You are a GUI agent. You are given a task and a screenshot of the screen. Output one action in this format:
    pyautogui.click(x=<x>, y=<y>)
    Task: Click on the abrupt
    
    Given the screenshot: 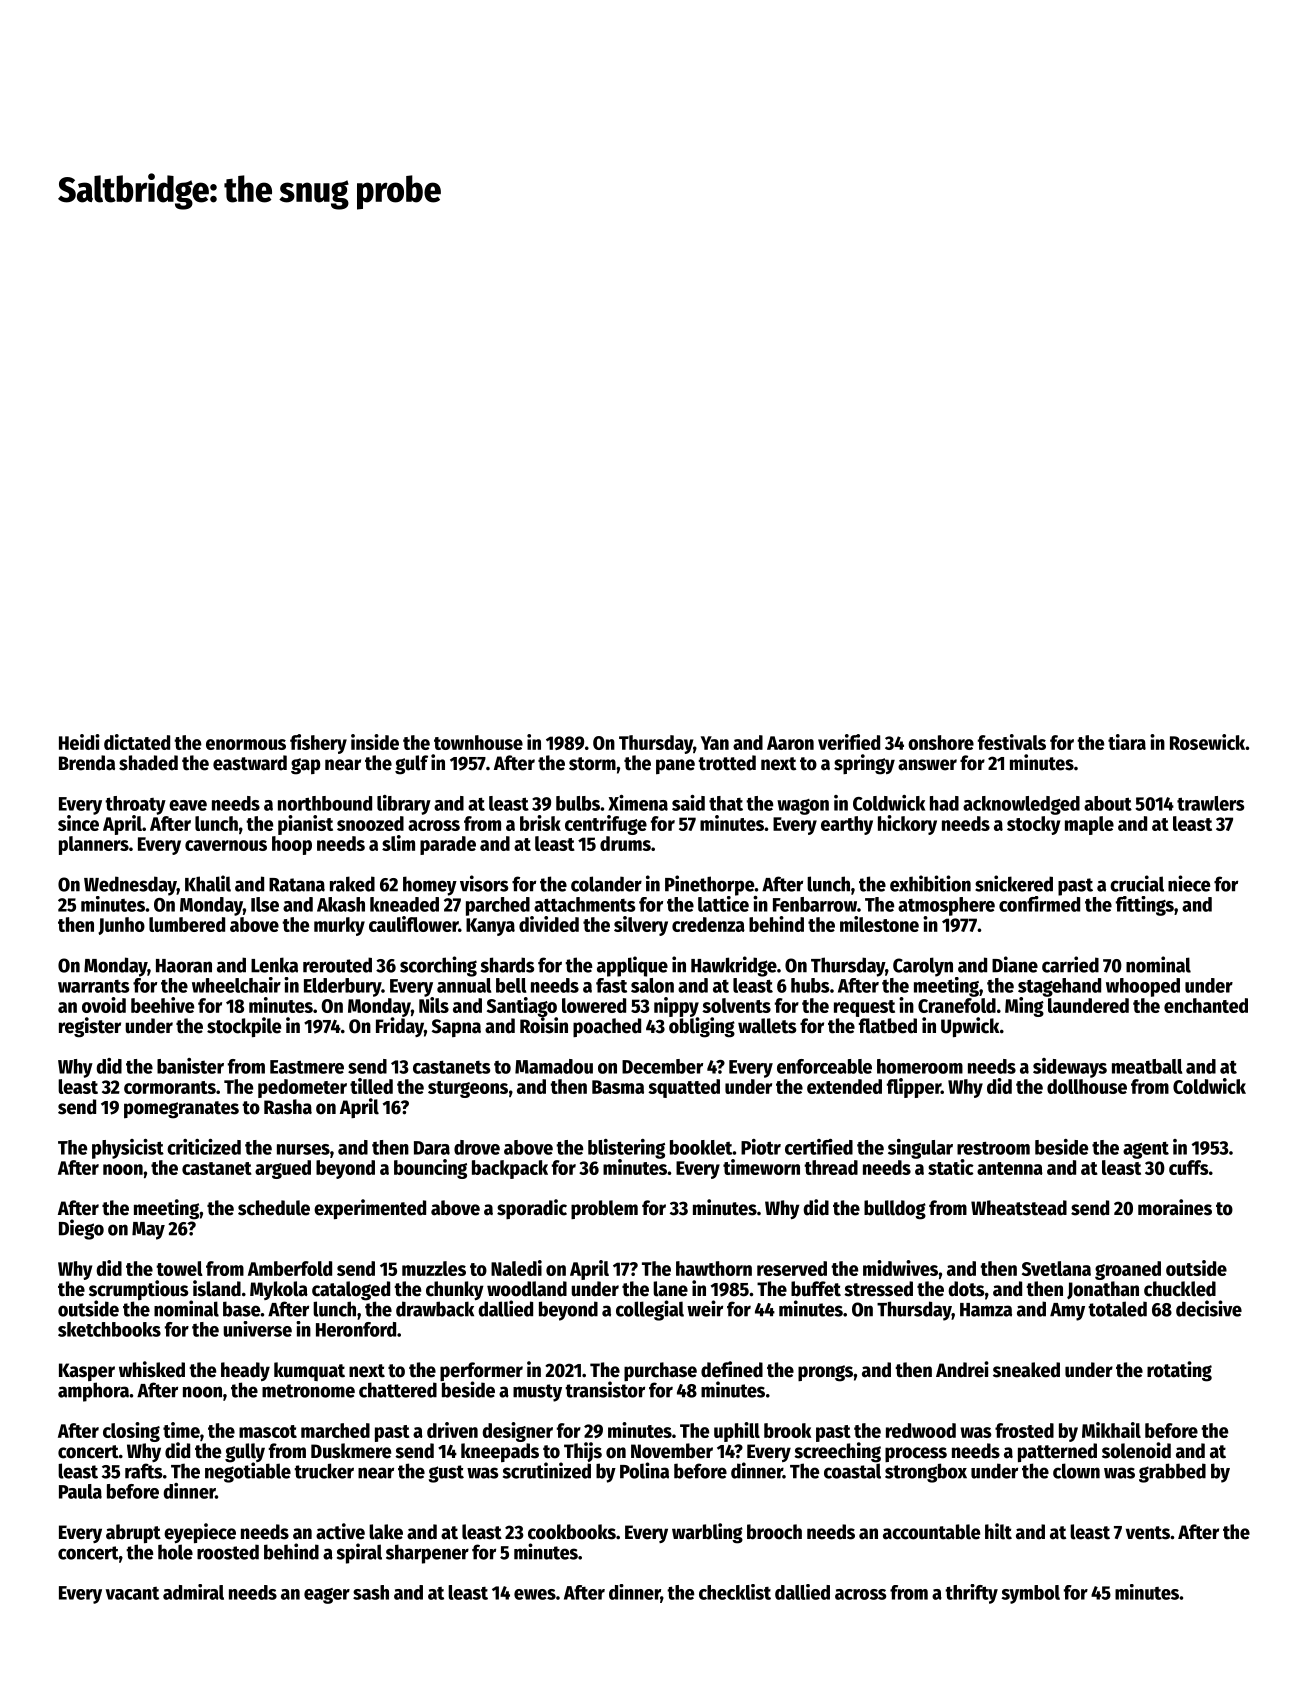 What is the action you would take?
    pyautogui.click(x=133, y=1533)
